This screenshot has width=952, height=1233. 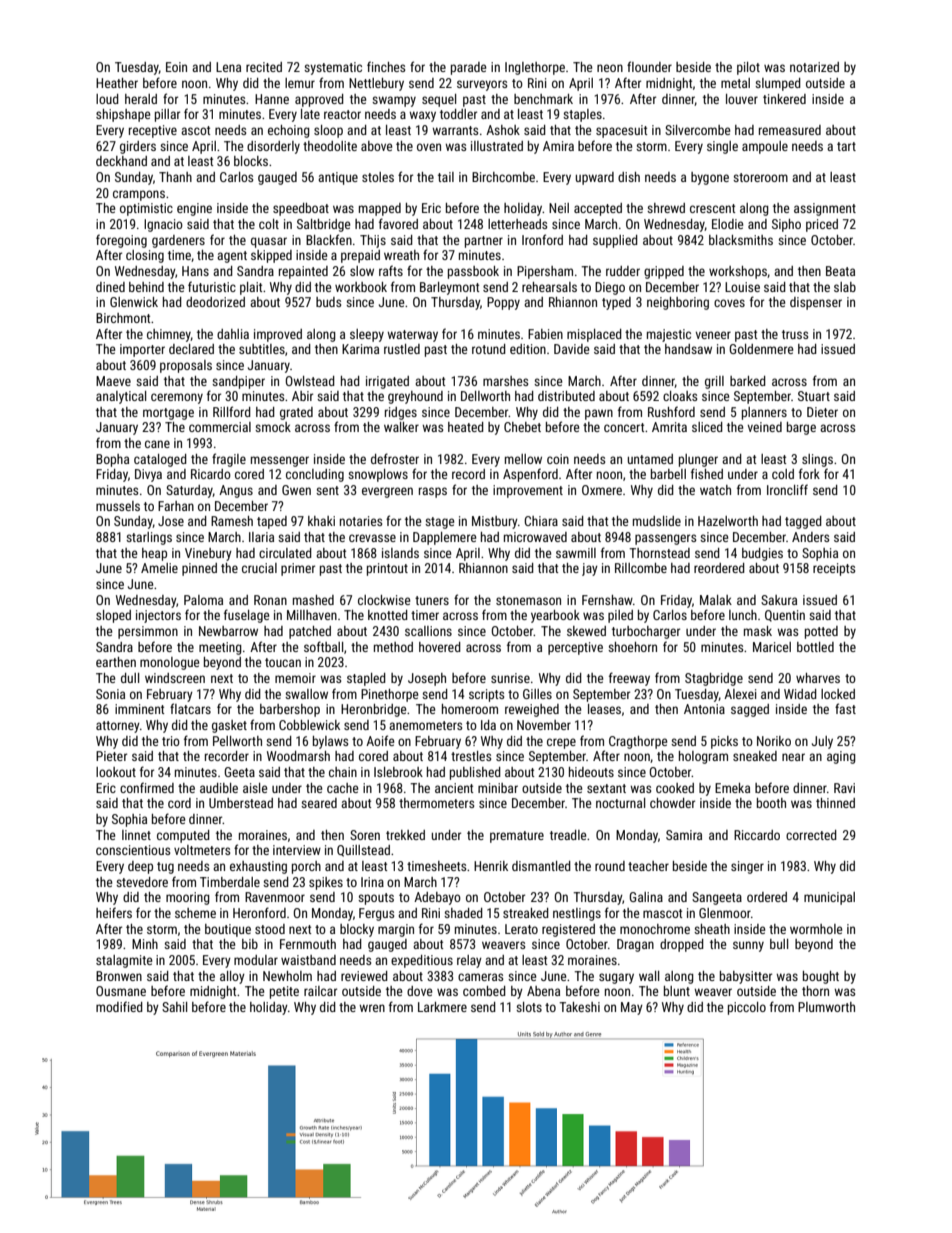 I want to click on Anders, so click(x=810, y=537).
